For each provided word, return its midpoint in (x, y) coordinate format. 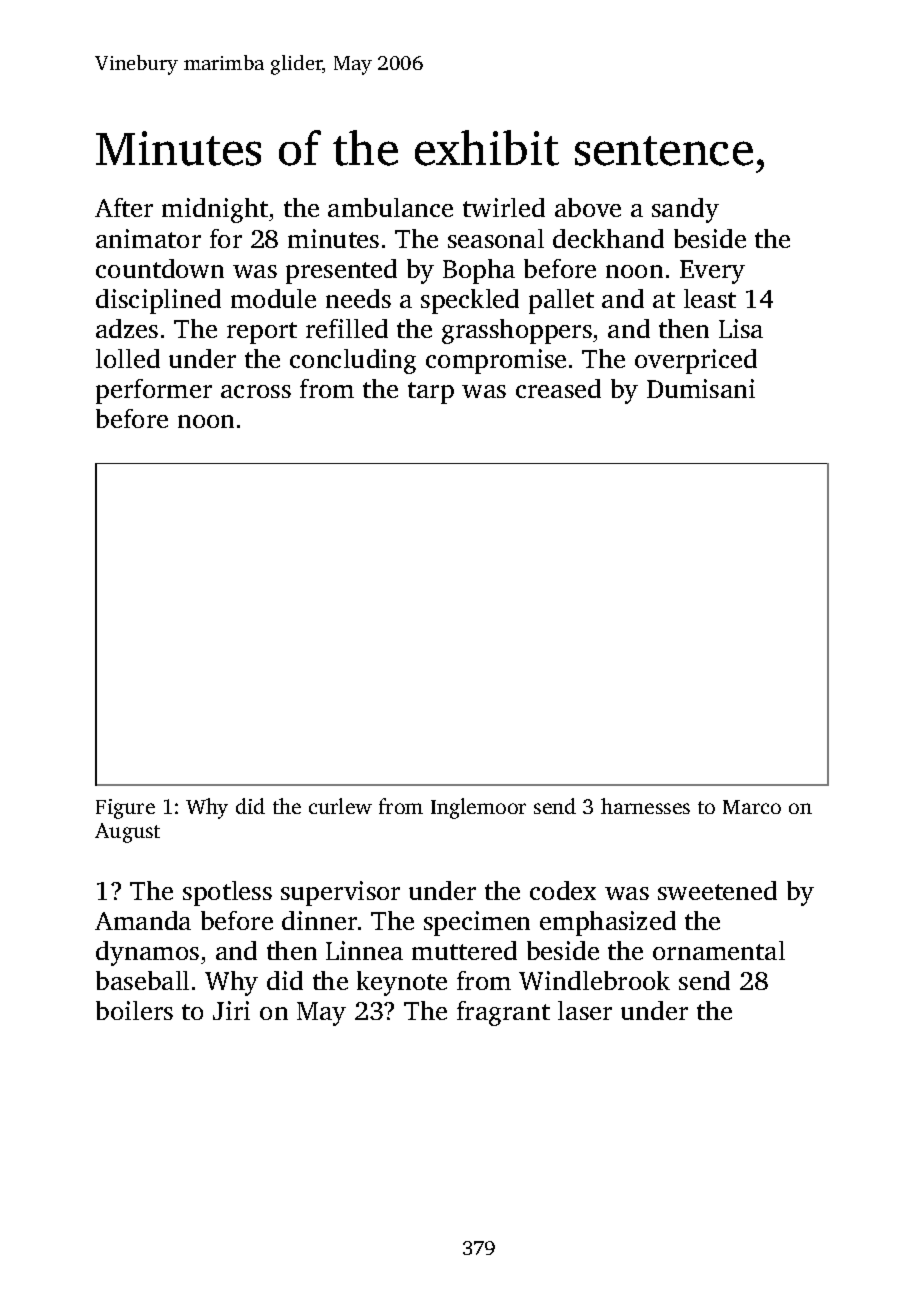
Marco (752, 807)
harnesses (645, 806)
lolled (128, 358)
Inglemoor (478, 808)
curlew (340, 806)
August (127, 833)
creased (558, 388)
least (710, 298)
